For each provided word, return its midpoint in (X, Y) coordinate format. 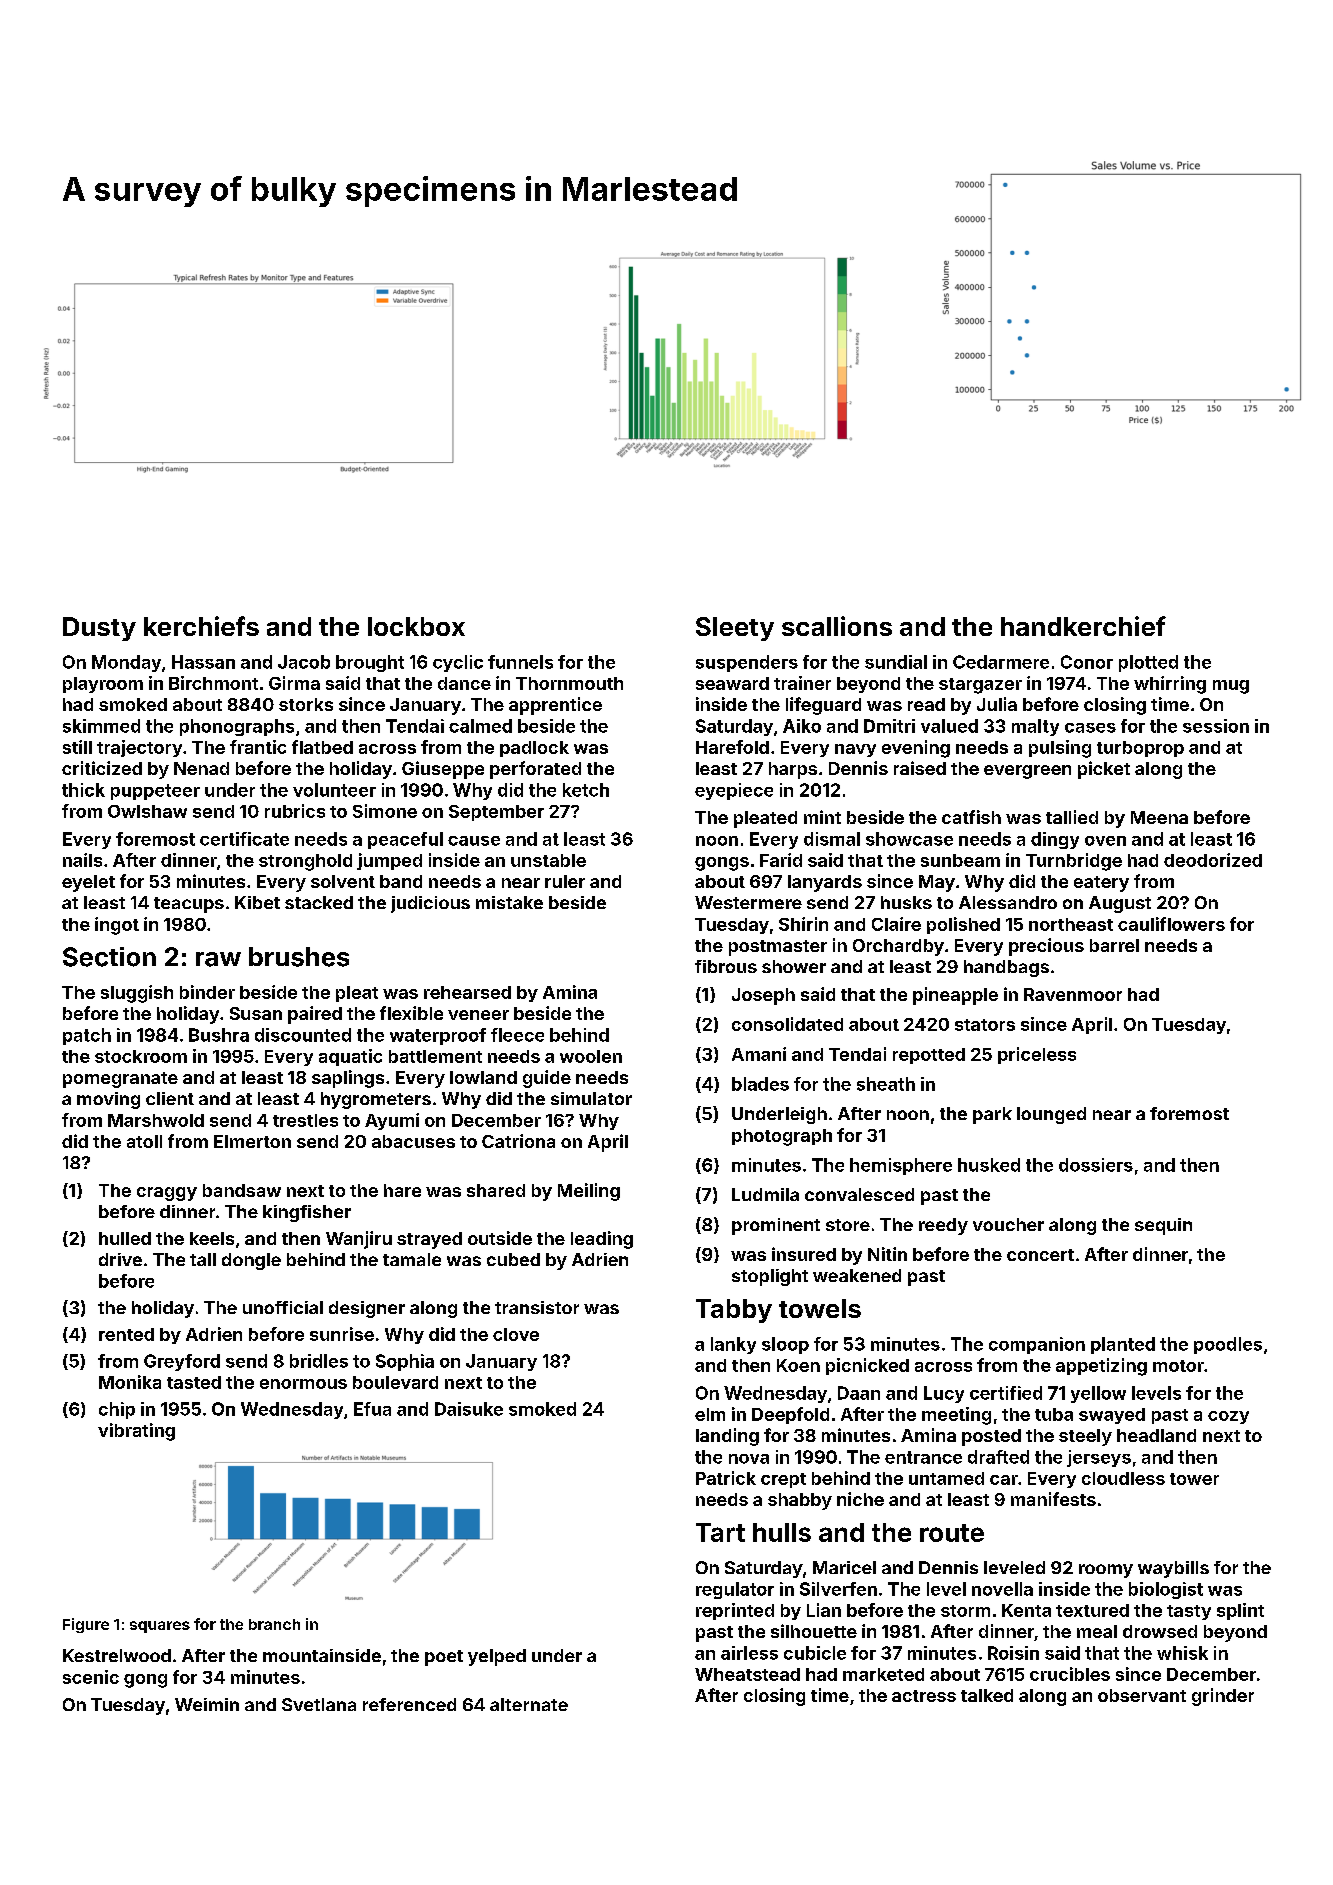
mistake (509, 902)
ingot (117, 926)
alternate (529, 1704)
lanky (733, 1345)
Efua (372, 1409)
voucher (1008, 1224)
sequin (1163, 1226)
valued (949, 726)
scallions (837, 626)
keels (212, 1238)
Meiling (589, 1192)
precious (1046, 947)
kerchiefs (201, 626)
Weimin (207, 1704)
